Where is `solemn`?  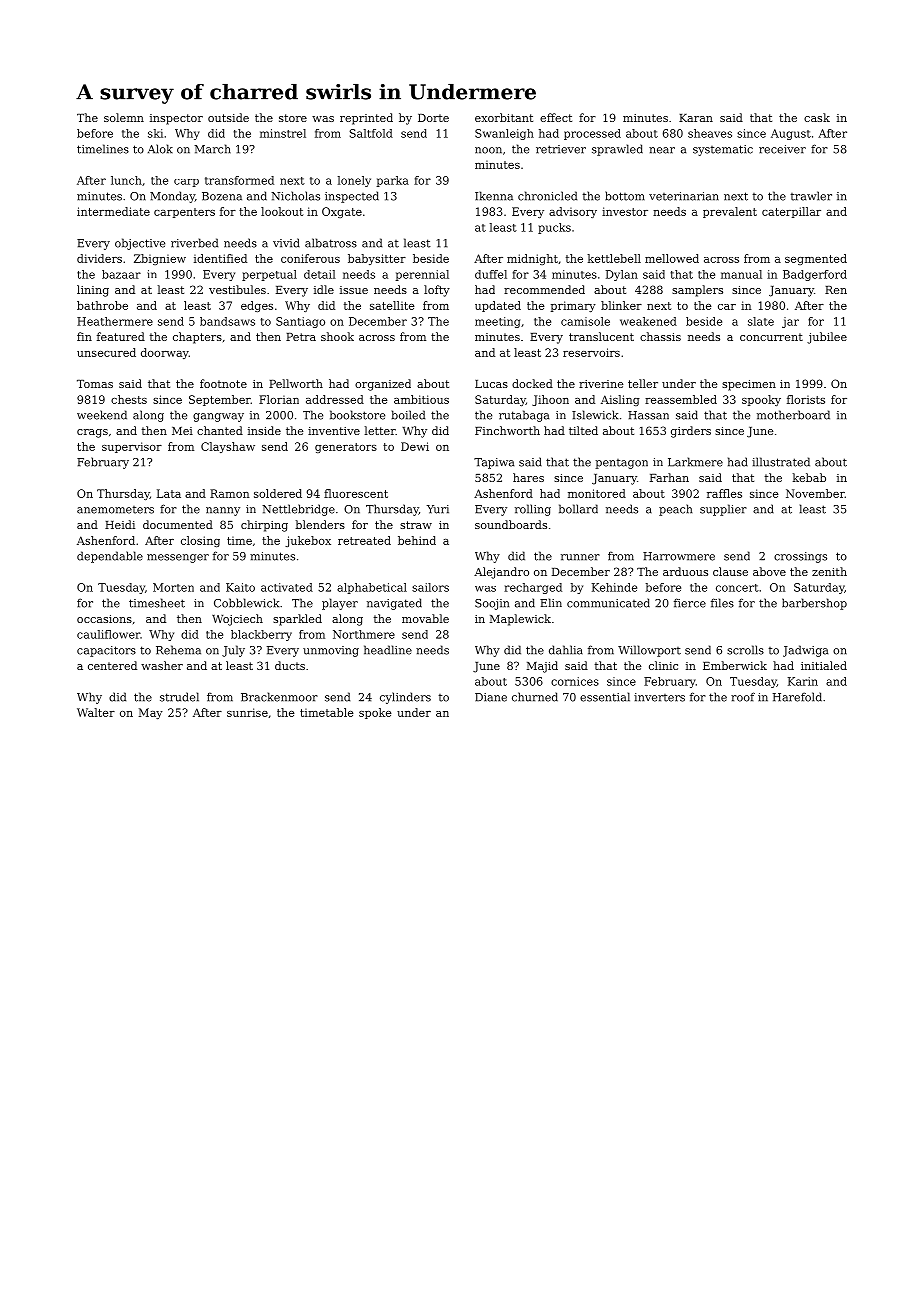
solemn is located at coordinates (124, 117).
